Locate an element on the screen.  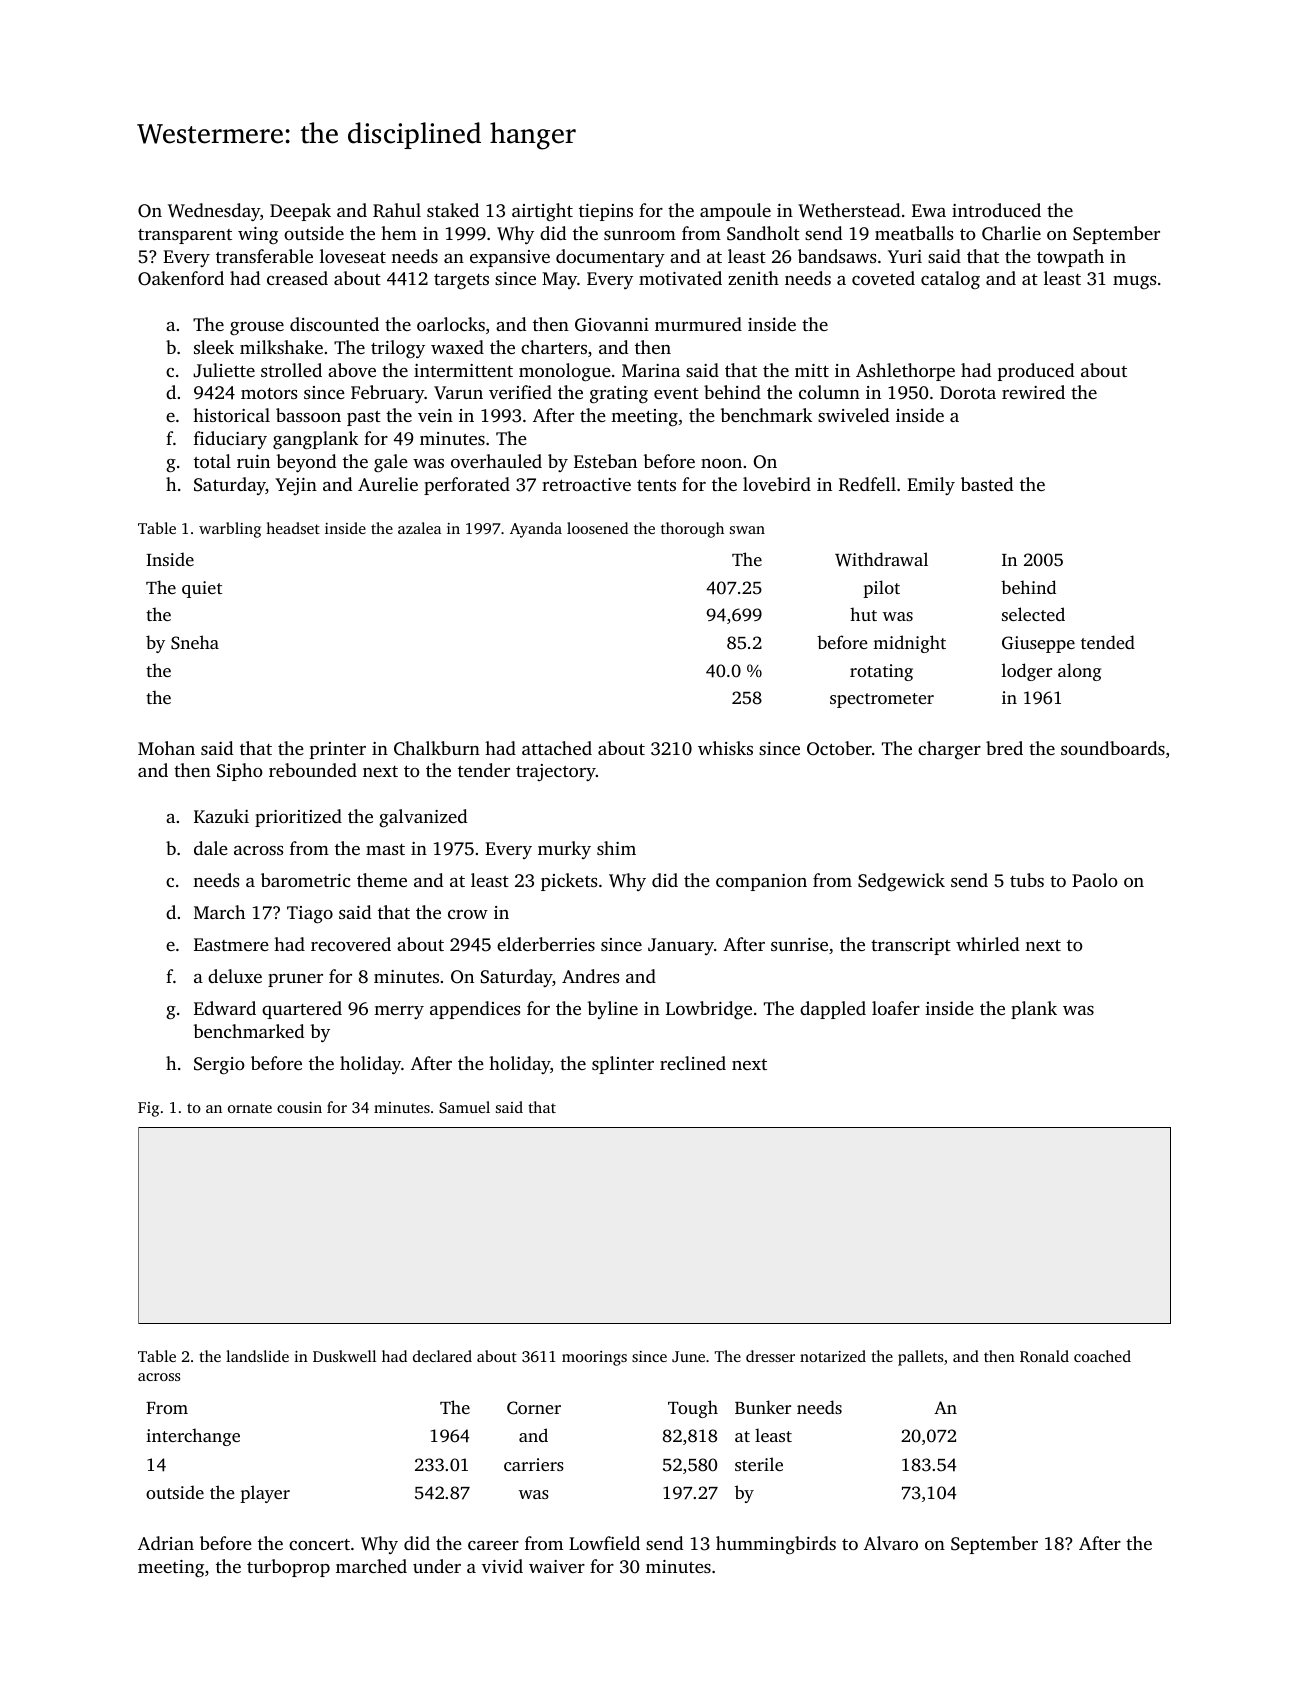
whirled is located at coordinates (987, 944).
